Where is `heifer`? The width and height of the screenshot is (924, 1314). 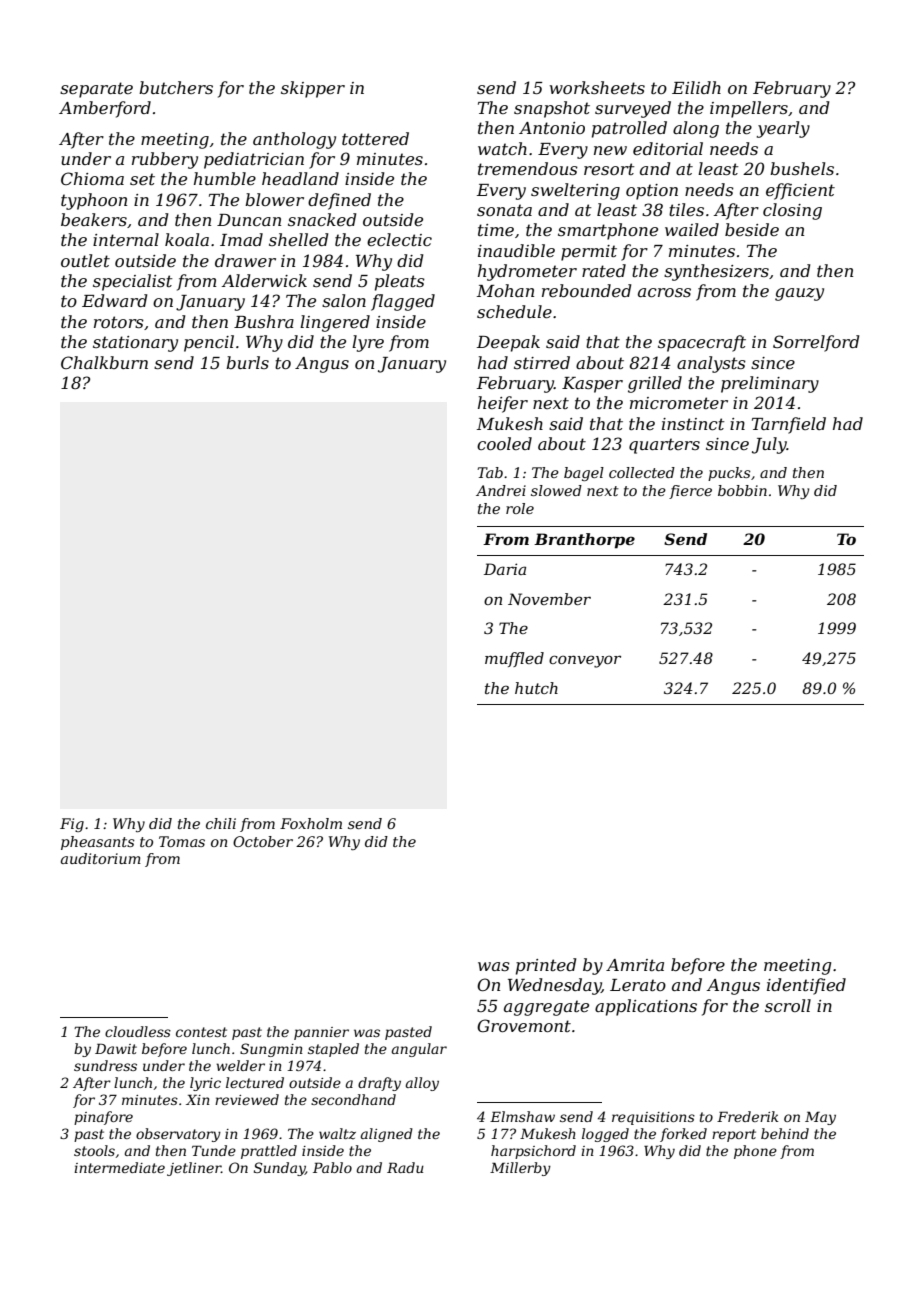
heifer is located at coordinates (503, 404).
